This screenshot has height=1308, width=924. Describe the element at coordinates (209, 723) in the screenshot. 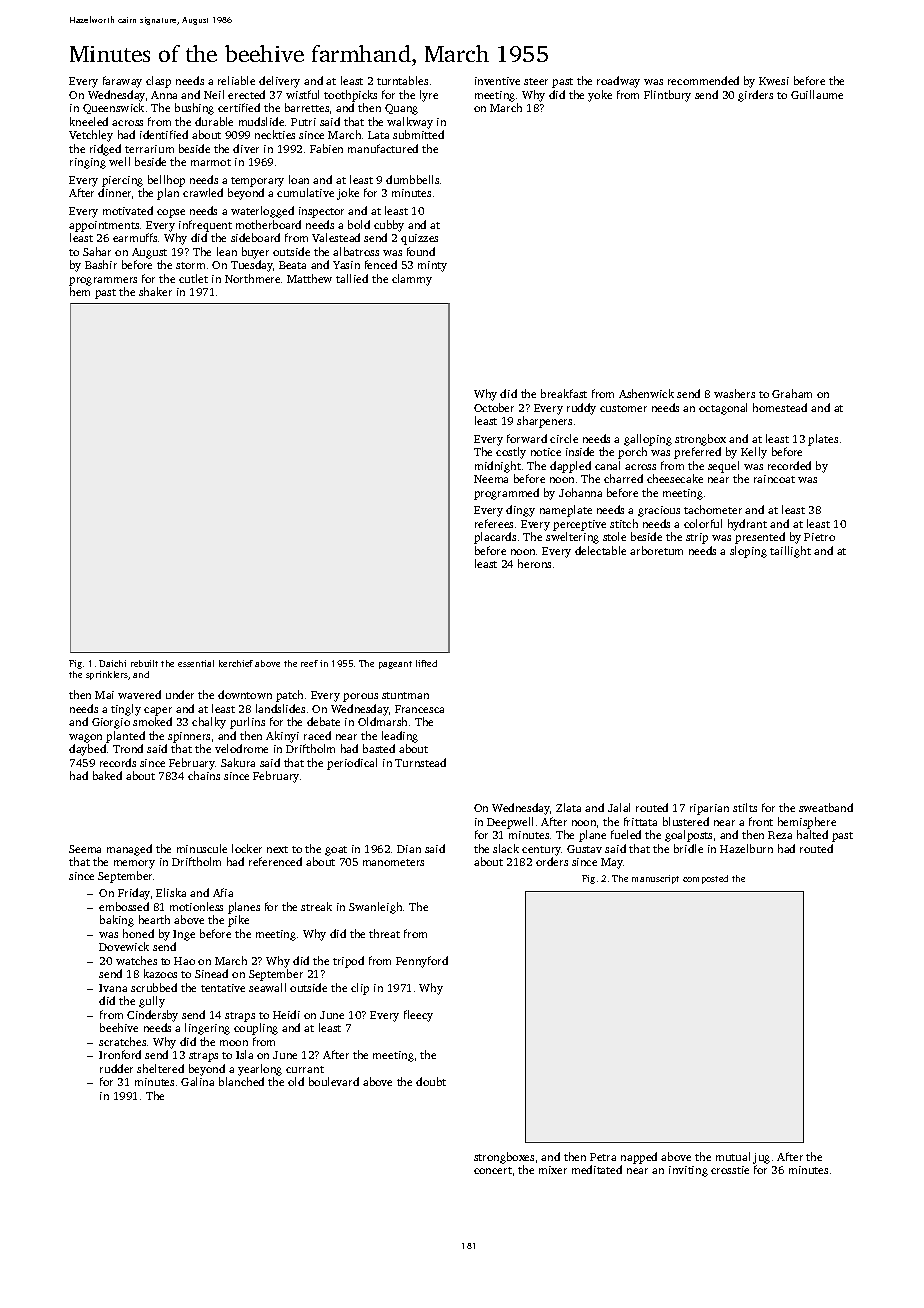

I see `chalky` at that location.
